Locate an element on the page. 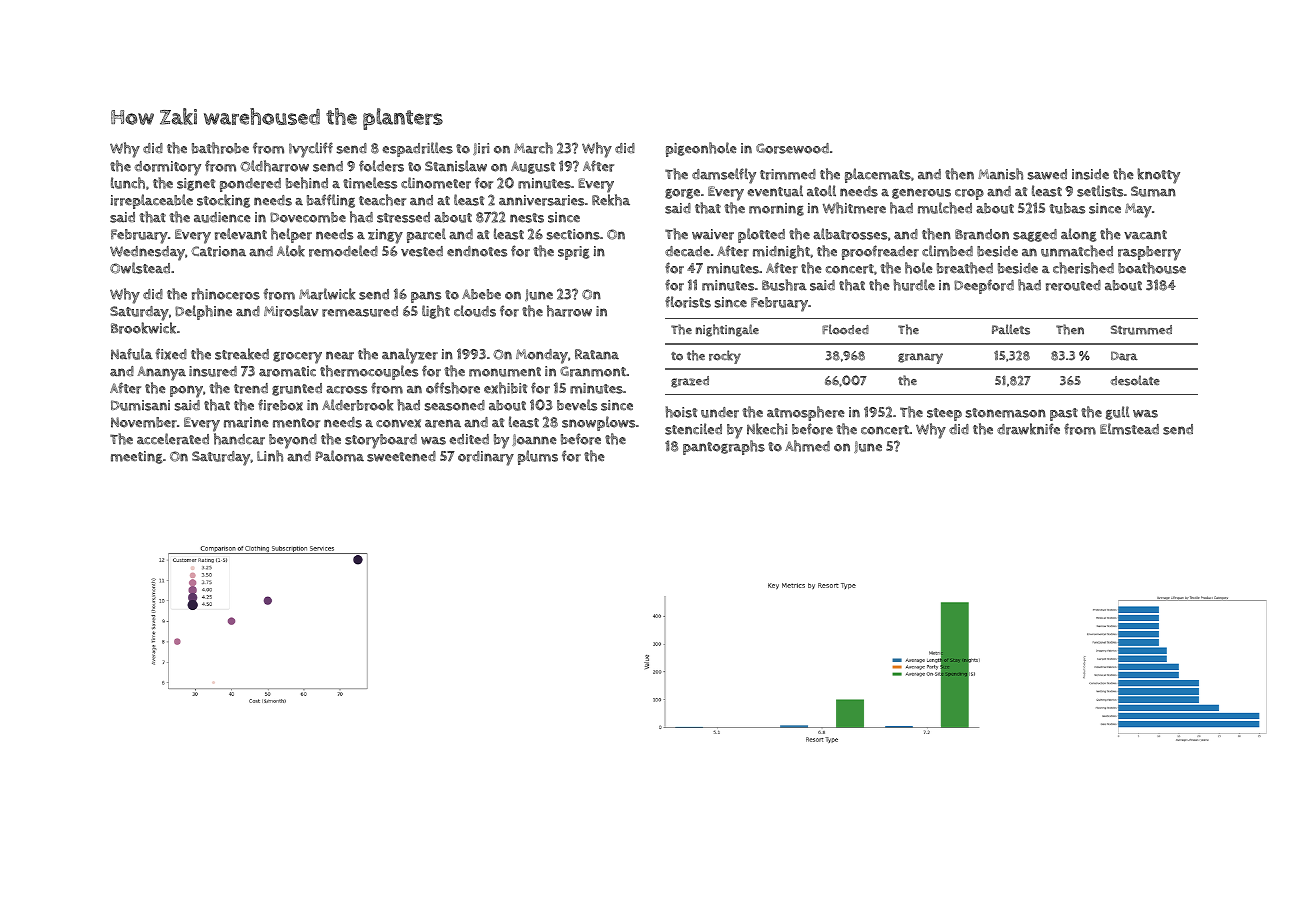  Ananya is located at coordinates (162, 373).
